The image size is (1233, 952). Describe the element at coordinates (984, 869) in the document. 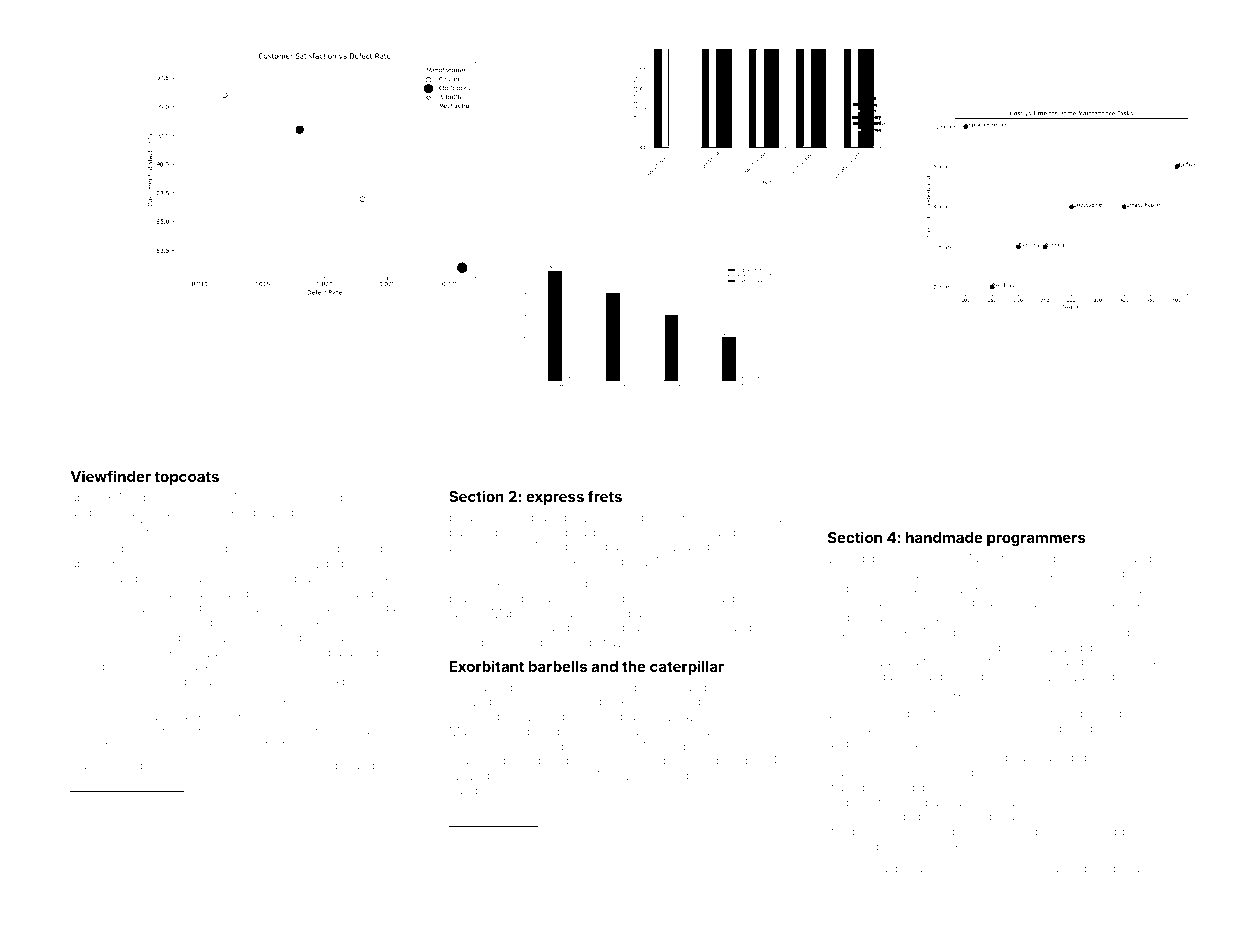

I see `transistor` at that location.
